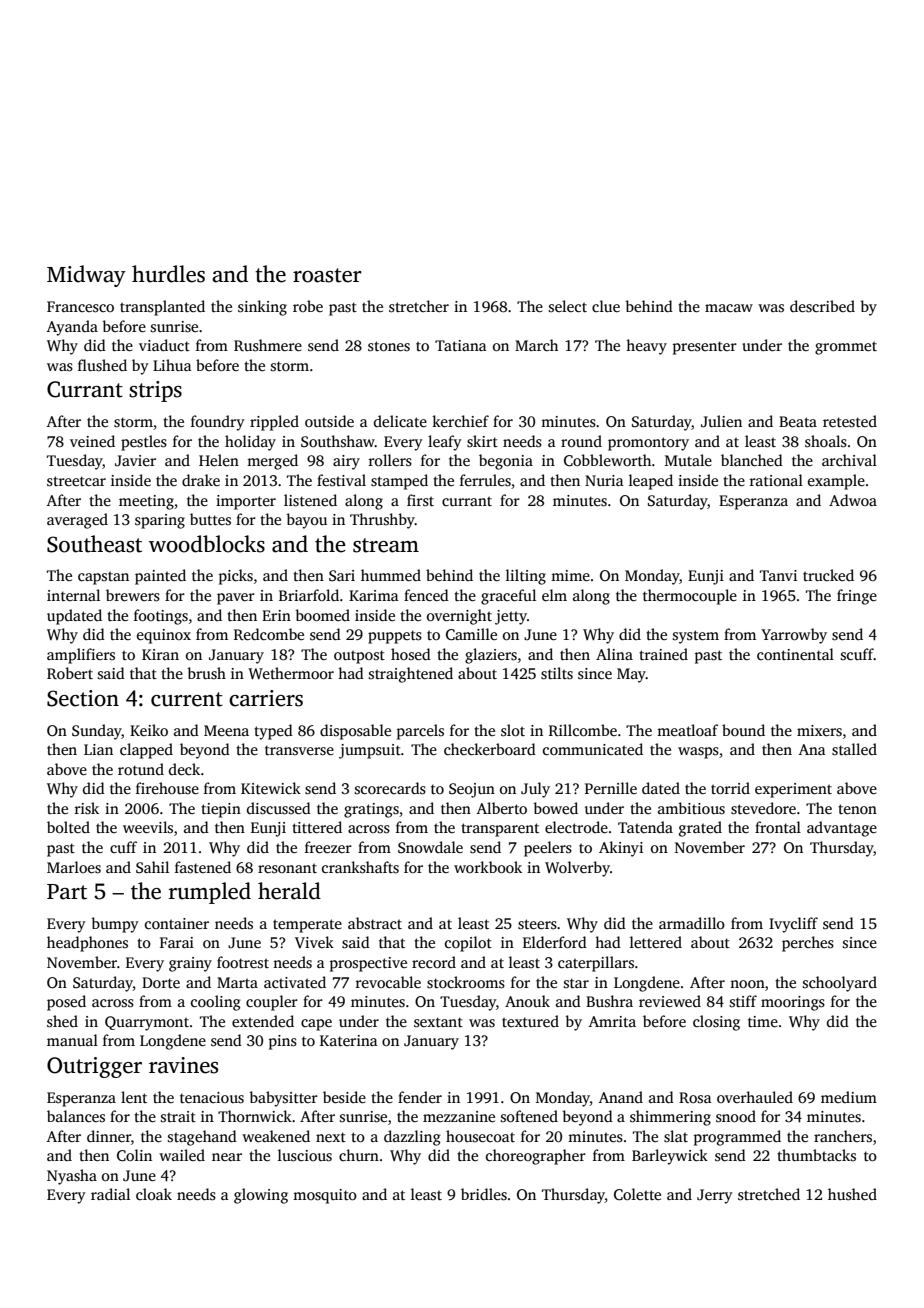 The height and width of the page is (1308, 924). What do you see at coordinates (291, 673) in the page?
I see `Wethermoor` at bounding box center [291, 673].
